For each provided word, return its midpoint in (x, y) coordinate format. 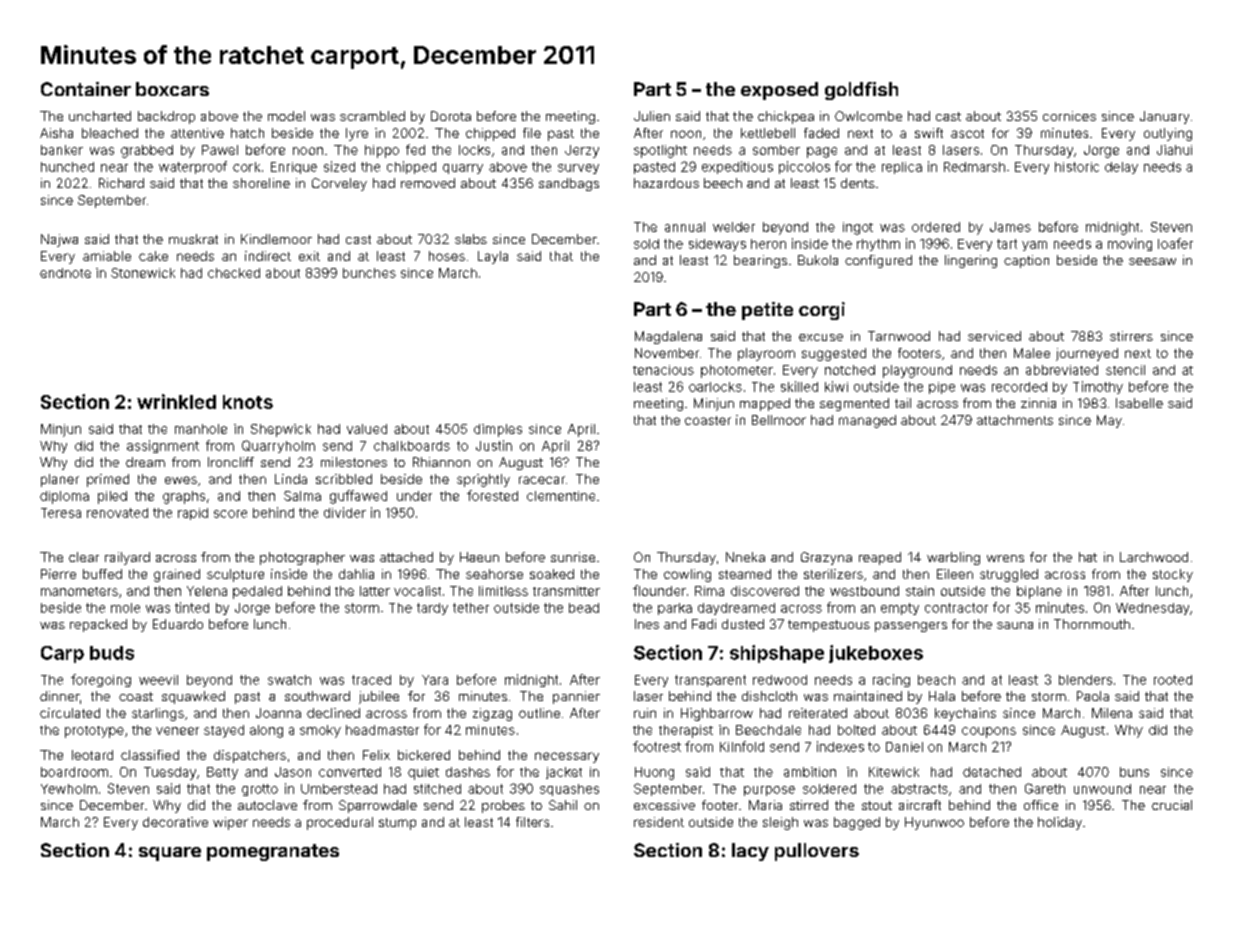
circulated (70, 713)
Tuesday (170, 773)
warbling (953, 558)
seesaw (1152, 261)
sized (339, 166)
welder (734, 227)
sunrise (573, 557)
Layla (493, 257)
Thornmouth (1092, 624)
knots (248, 402)
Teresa (61, 513)
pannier (576, 697)
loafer (1175, 243)
